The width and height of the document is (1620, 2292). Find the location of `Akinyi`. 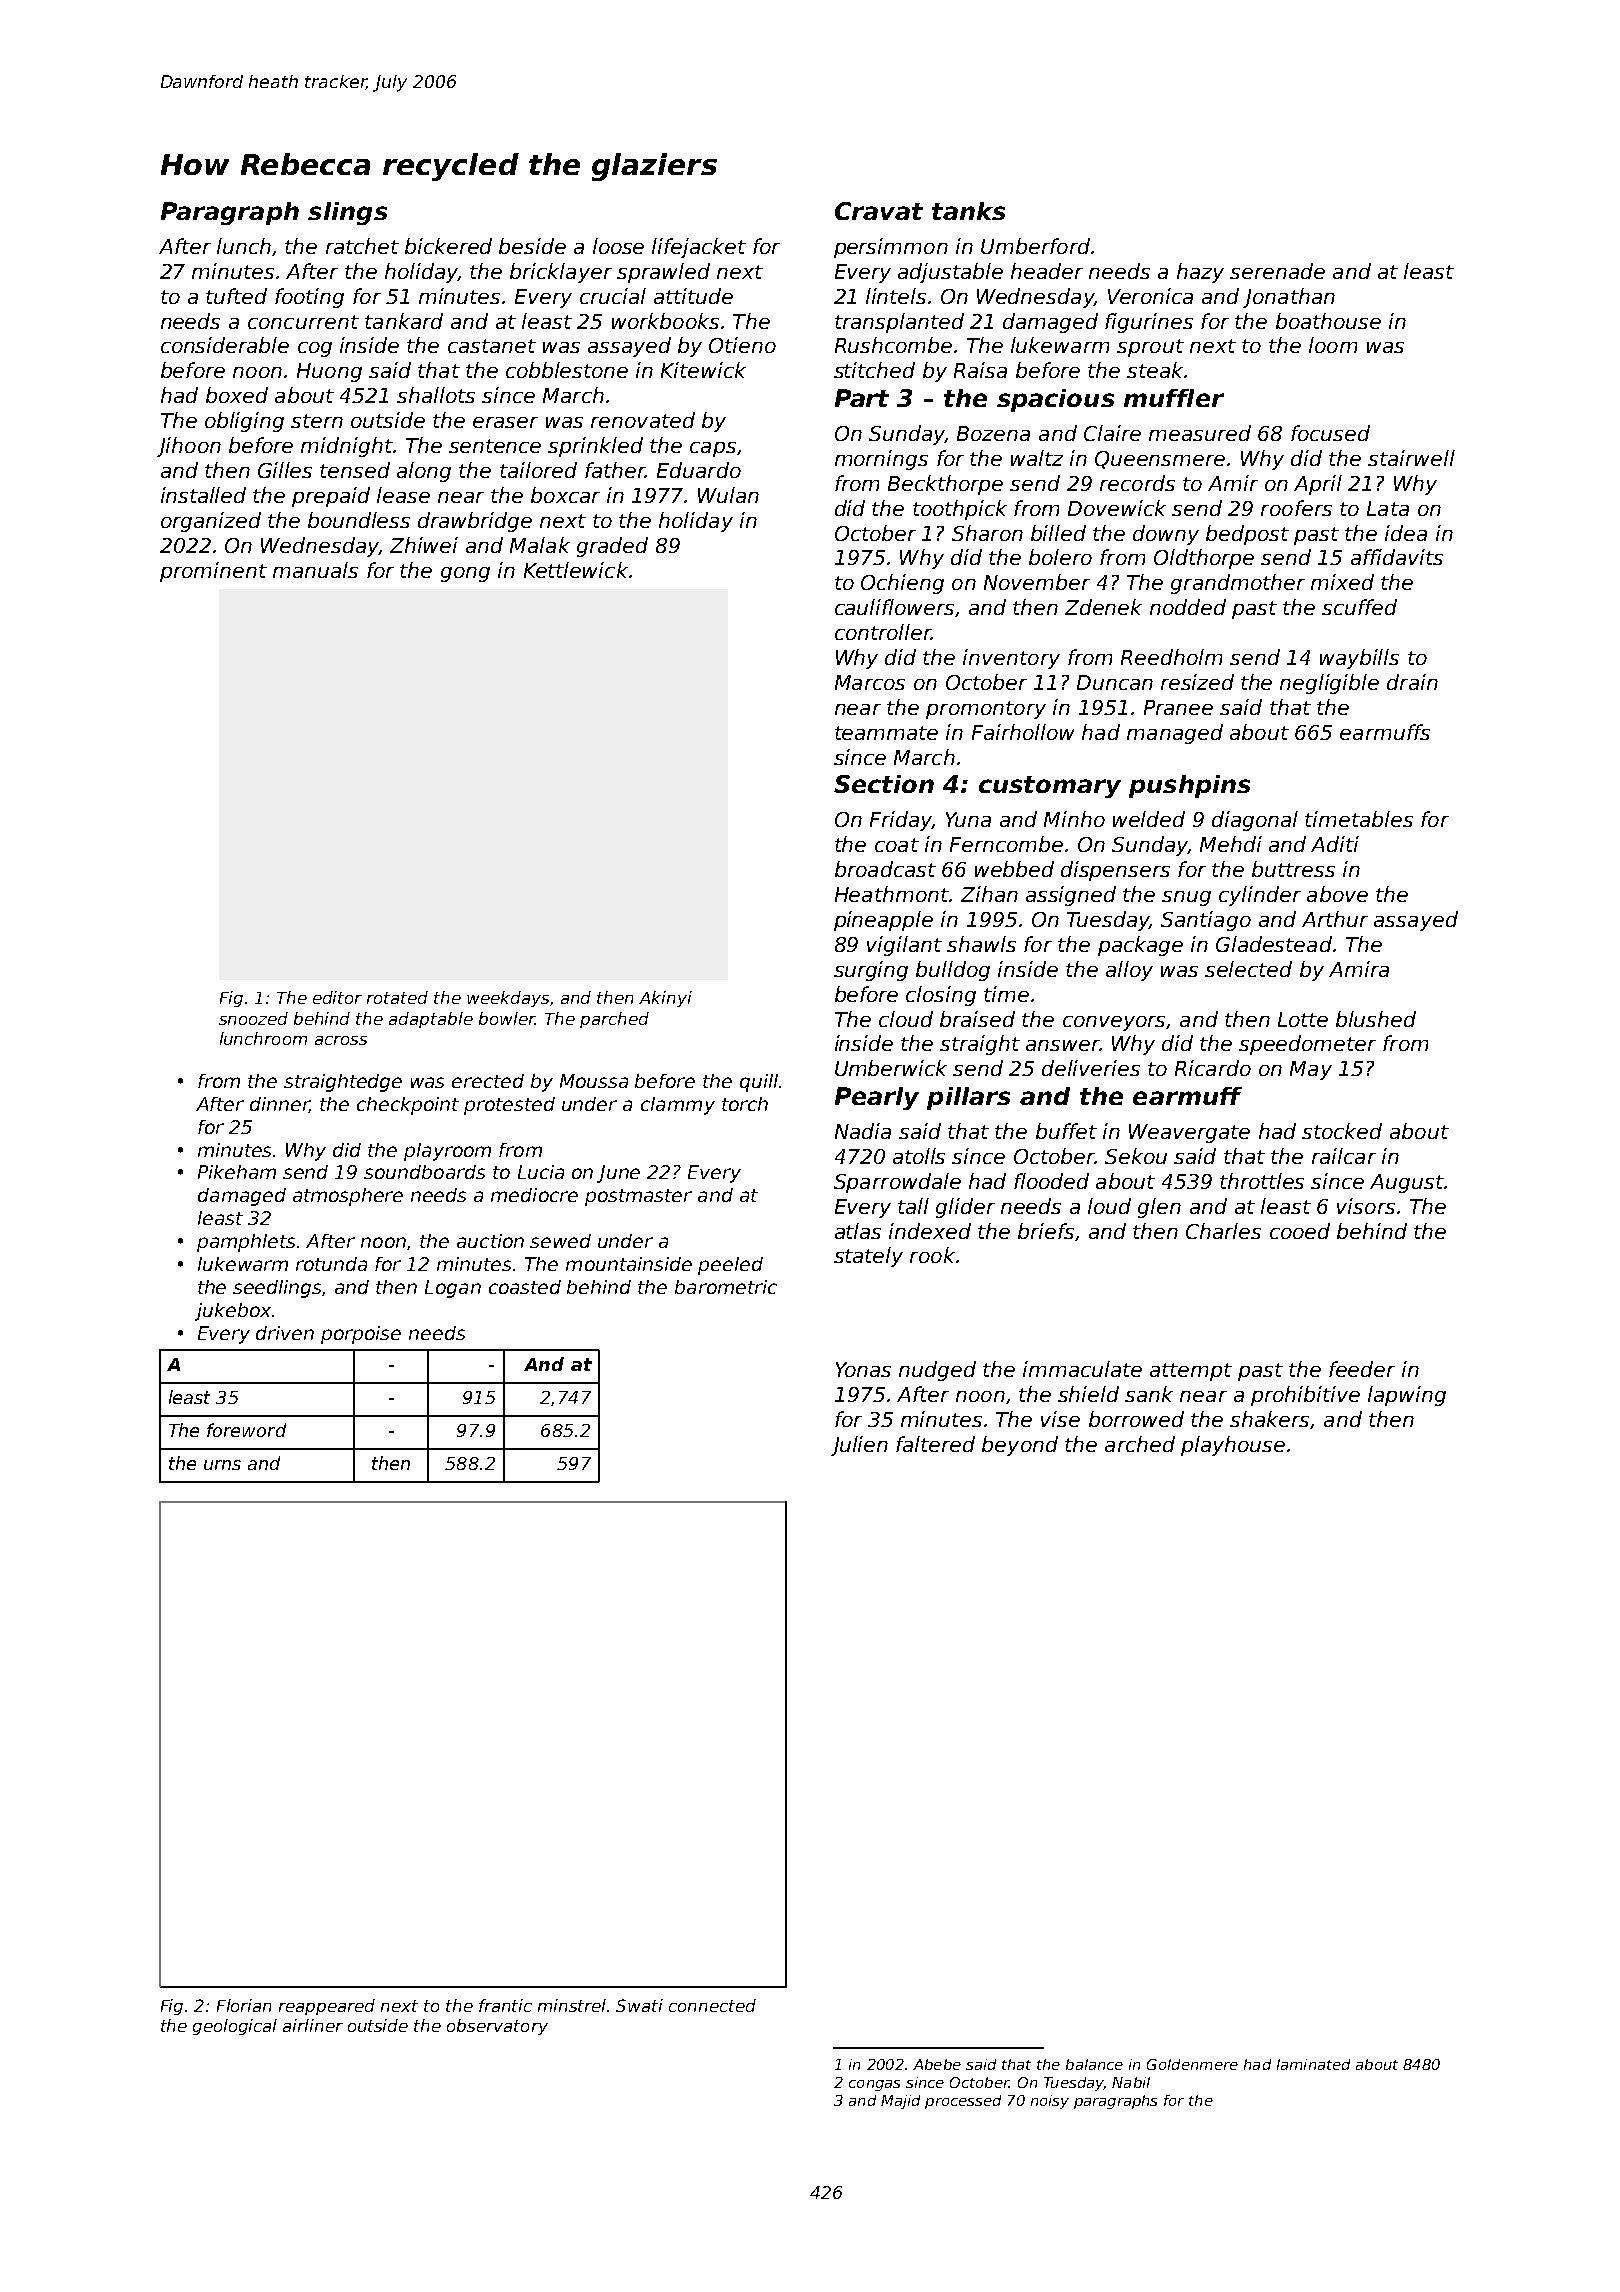

Akinyi is located at coordinates (665, 999).
